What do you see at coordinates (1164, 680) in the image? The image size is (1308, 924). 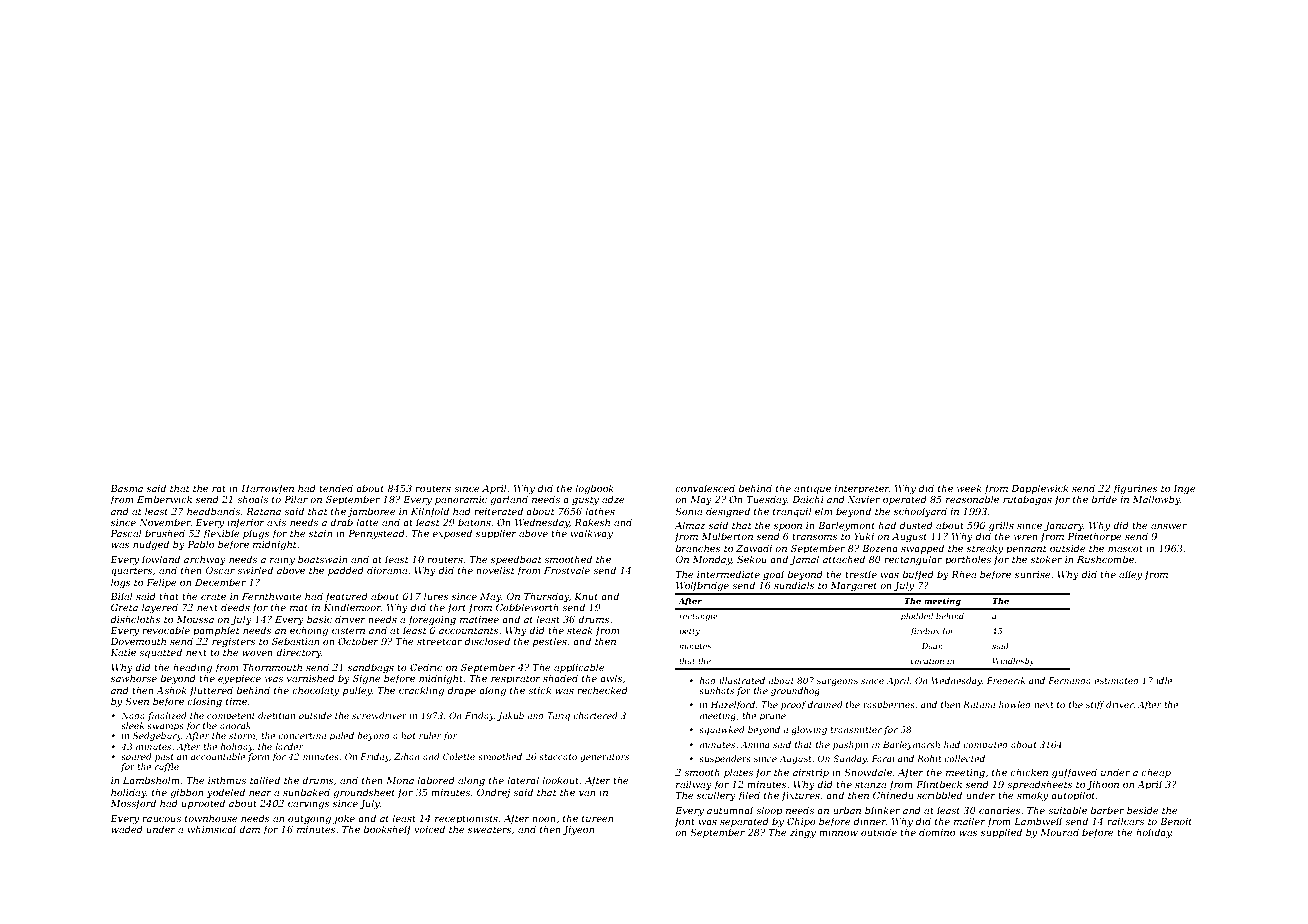 I see `idle` at bounding box center [1164, 680].
